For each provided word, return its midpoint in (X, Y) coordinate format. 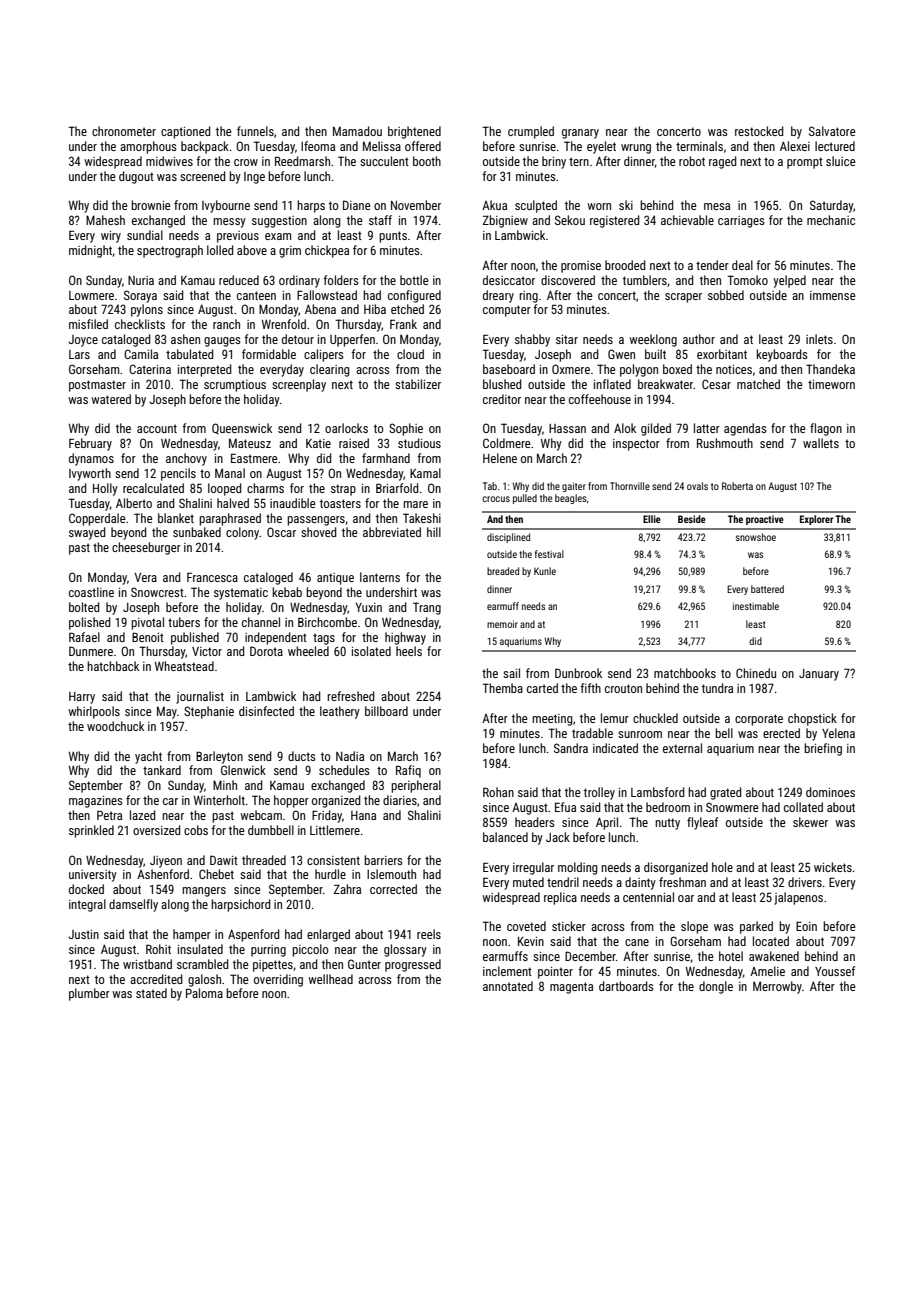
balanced (505, 837)
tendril (563, 882)
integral (87, 905)
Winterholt (219, 800)
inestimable (756, 606)
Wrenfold (284, 324)
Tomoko (747, 280)
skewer (810, 822)
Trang (427, 608)
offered (423, 146)
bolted (84, 607)
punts (393, 237)
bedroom (668, 807)
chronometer (124, 131)
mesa (717, 206)
